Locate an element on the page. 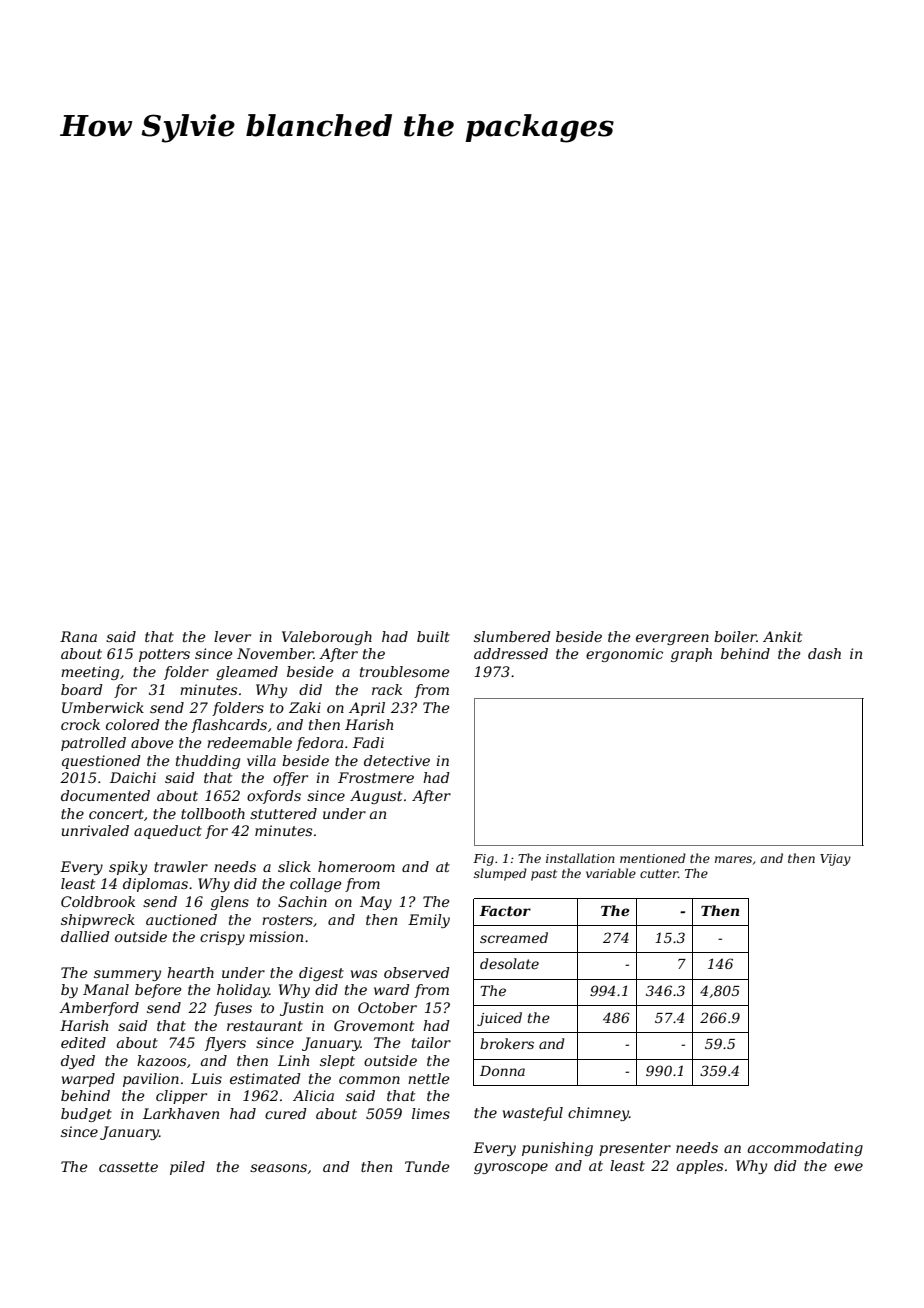 The image size is (924, 1308). fuses is located at coordinates (233, 1009).
